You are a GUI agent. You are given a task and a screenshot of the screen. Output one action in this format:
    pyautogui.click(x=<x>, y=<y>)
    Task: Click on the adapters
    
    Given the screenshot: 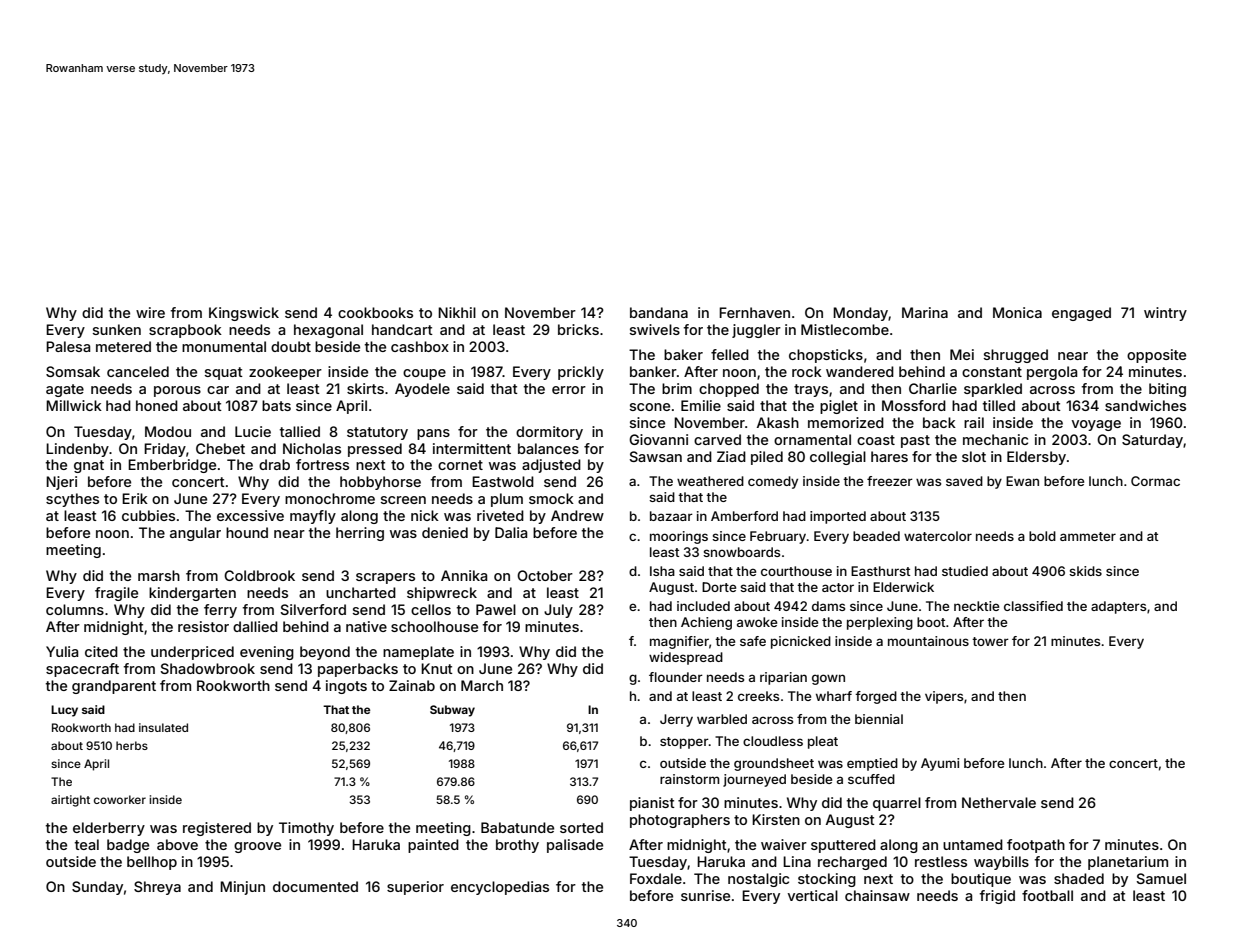 What is the action you would take?
    pyautogui.click(x=1118, y=607)
